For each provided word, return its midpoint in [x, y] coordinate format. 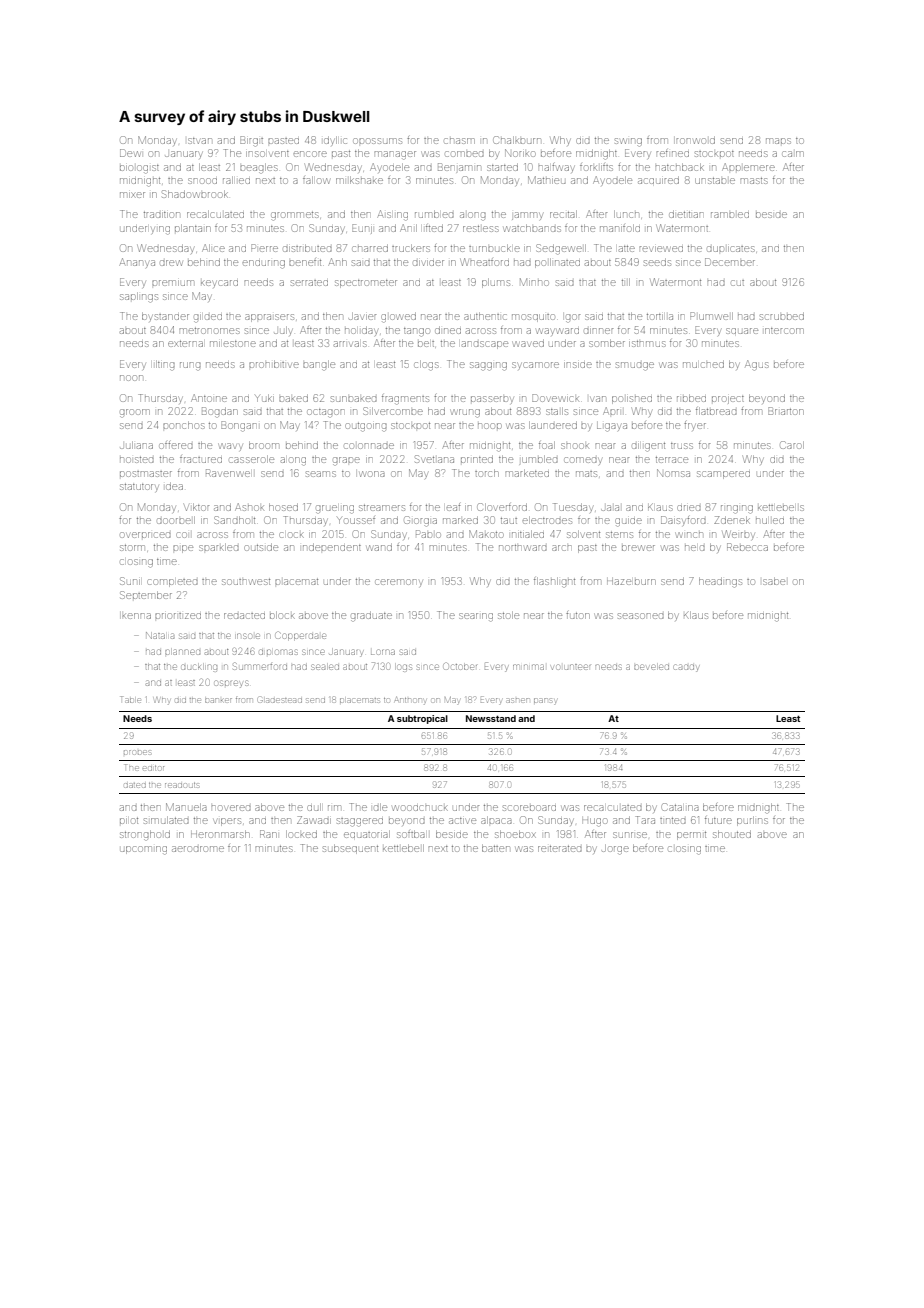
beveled [651, 667]
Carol [792, 445]
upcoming [144, 850]
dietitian [686, 214]
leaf [453, 507]
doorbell [176, 520]
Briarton [786, 411]
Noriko [520, 153]
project [728, 400]
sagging [488, 366]
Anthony [410, 701]
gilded [208, 318]
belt [426, 344]
